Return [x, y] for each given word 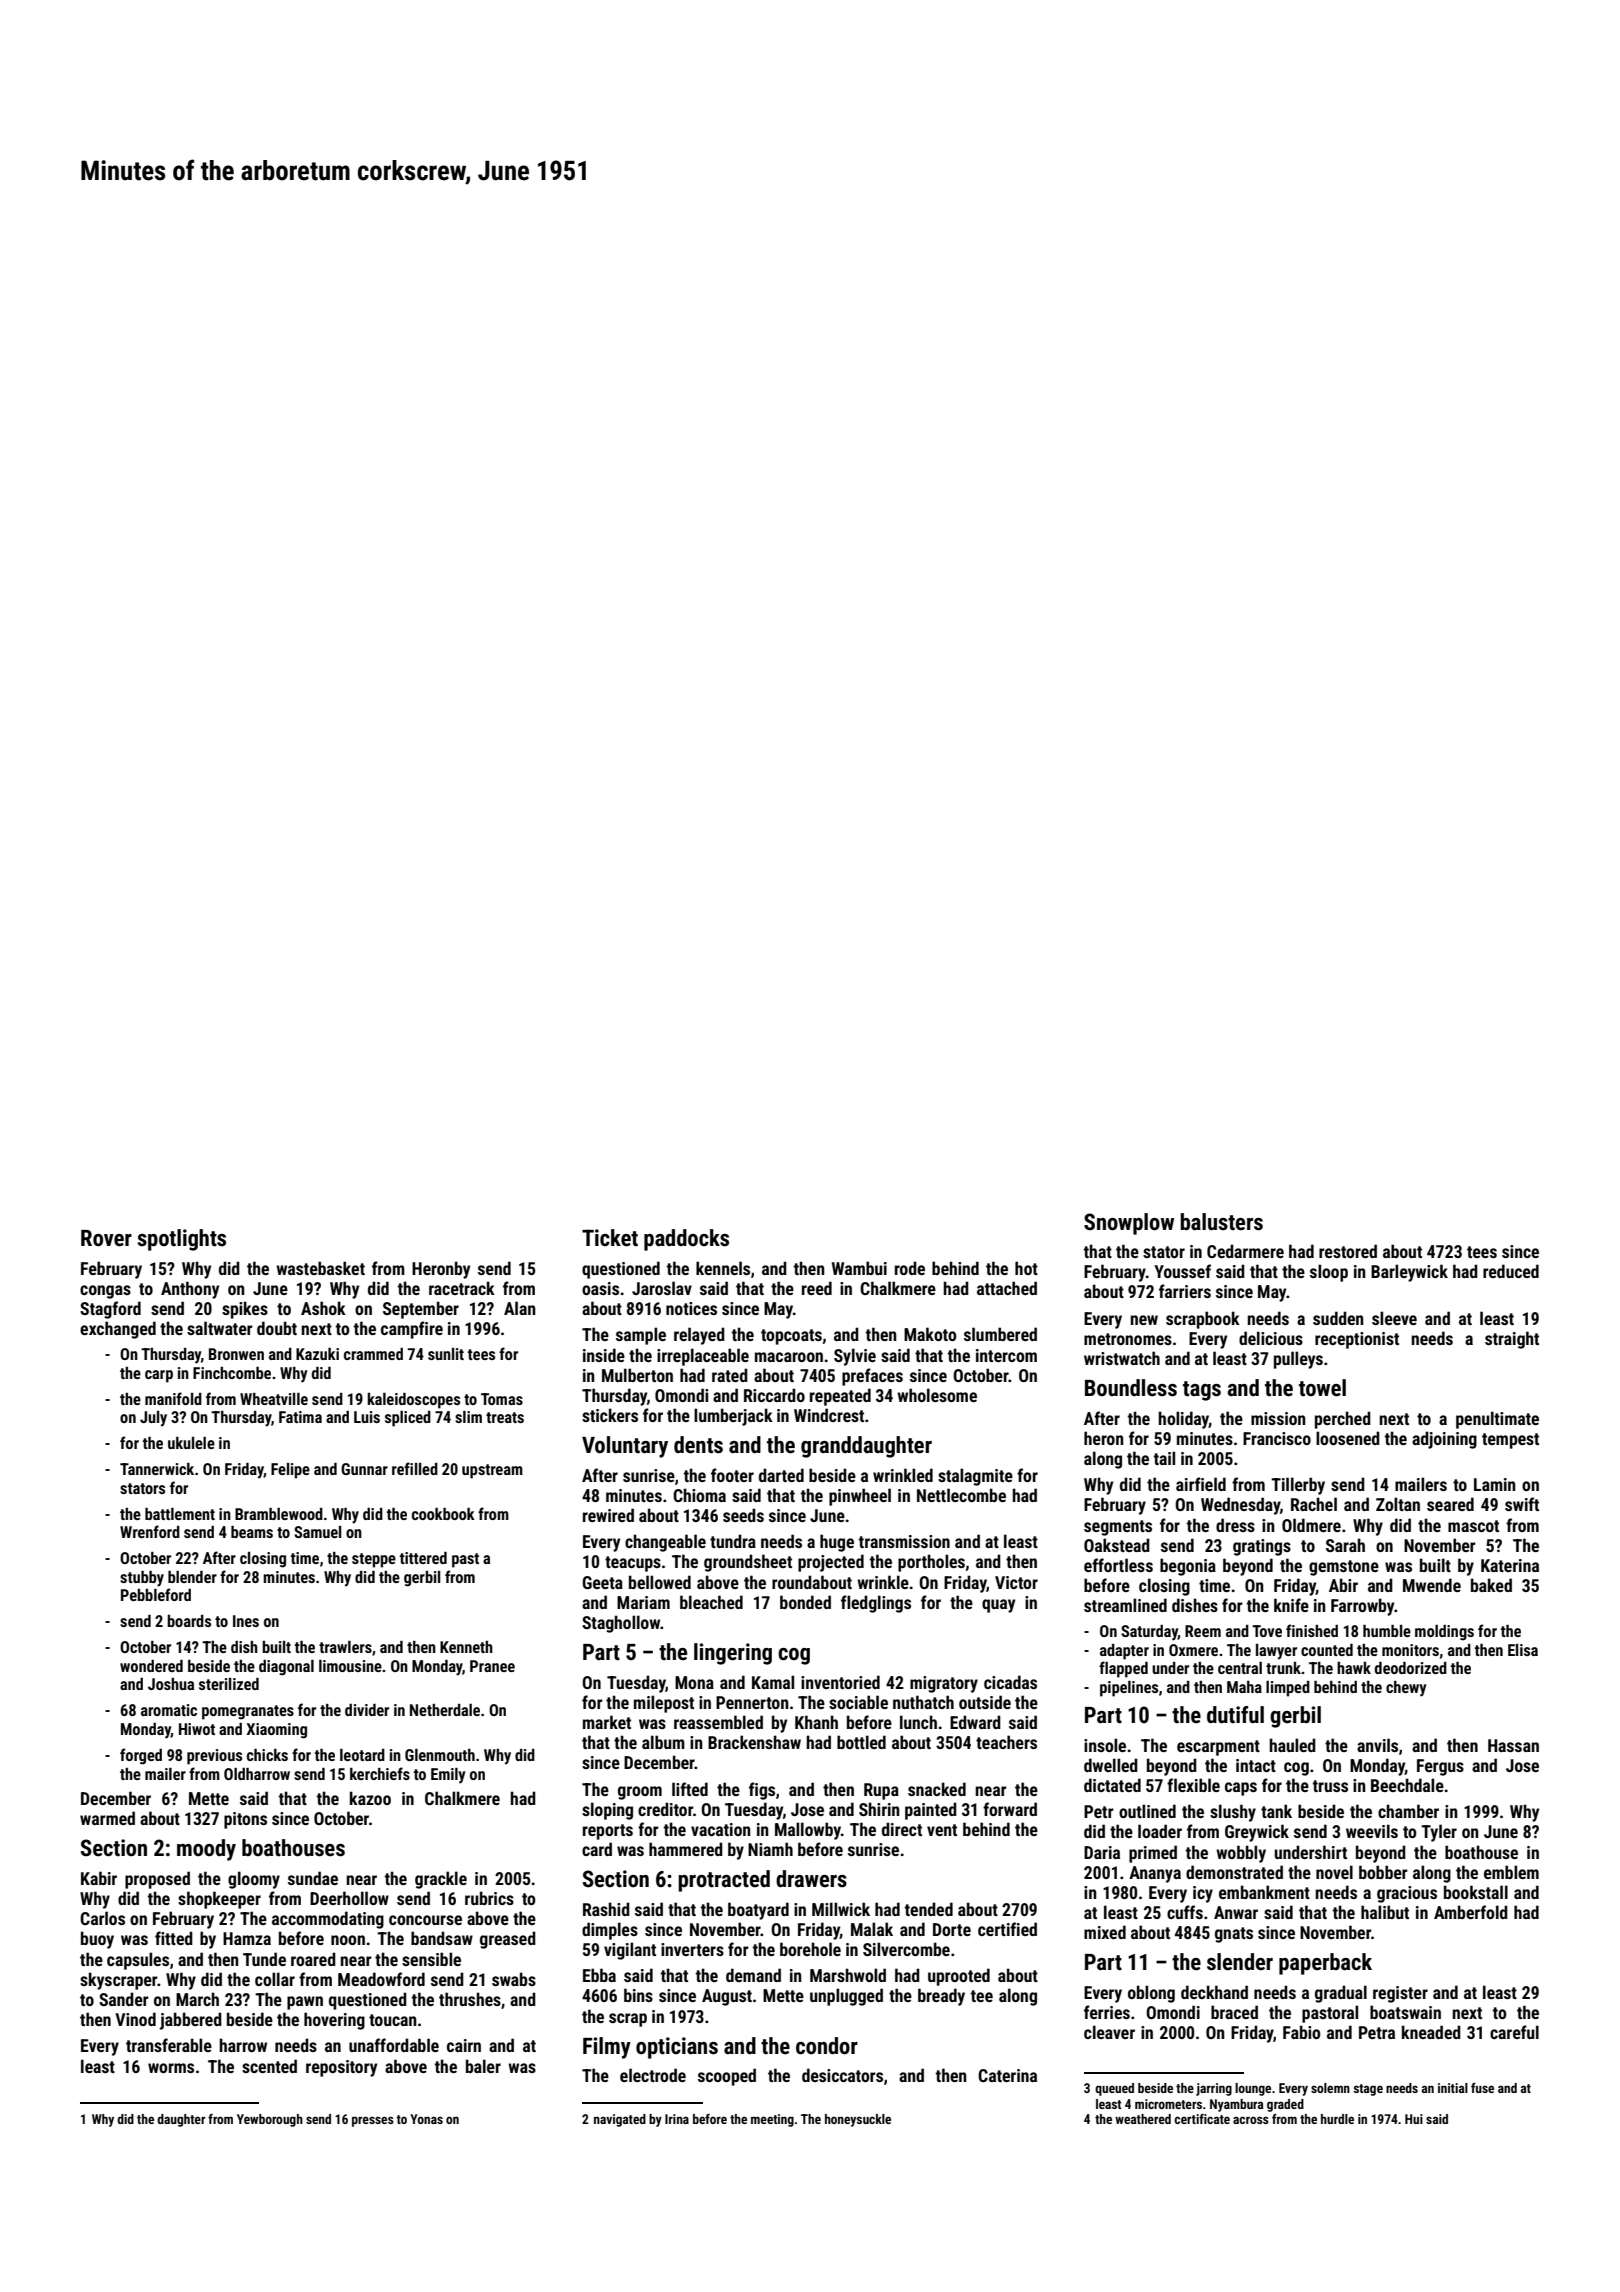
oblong [1151, 1994]
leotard [362, 1755]
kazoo [370, 1798]
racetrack [462, 1288]
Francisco [1277, 1438]
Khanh [816, 1722]
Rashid [606, 1909]
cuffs [1185, 1912]
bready [941, 1997]
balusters [1221, 1222]
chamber [1408, 1811]
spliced [408, 1419]
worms [171, 2068]
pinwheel [860, 1497]
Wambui [859, 1268]
